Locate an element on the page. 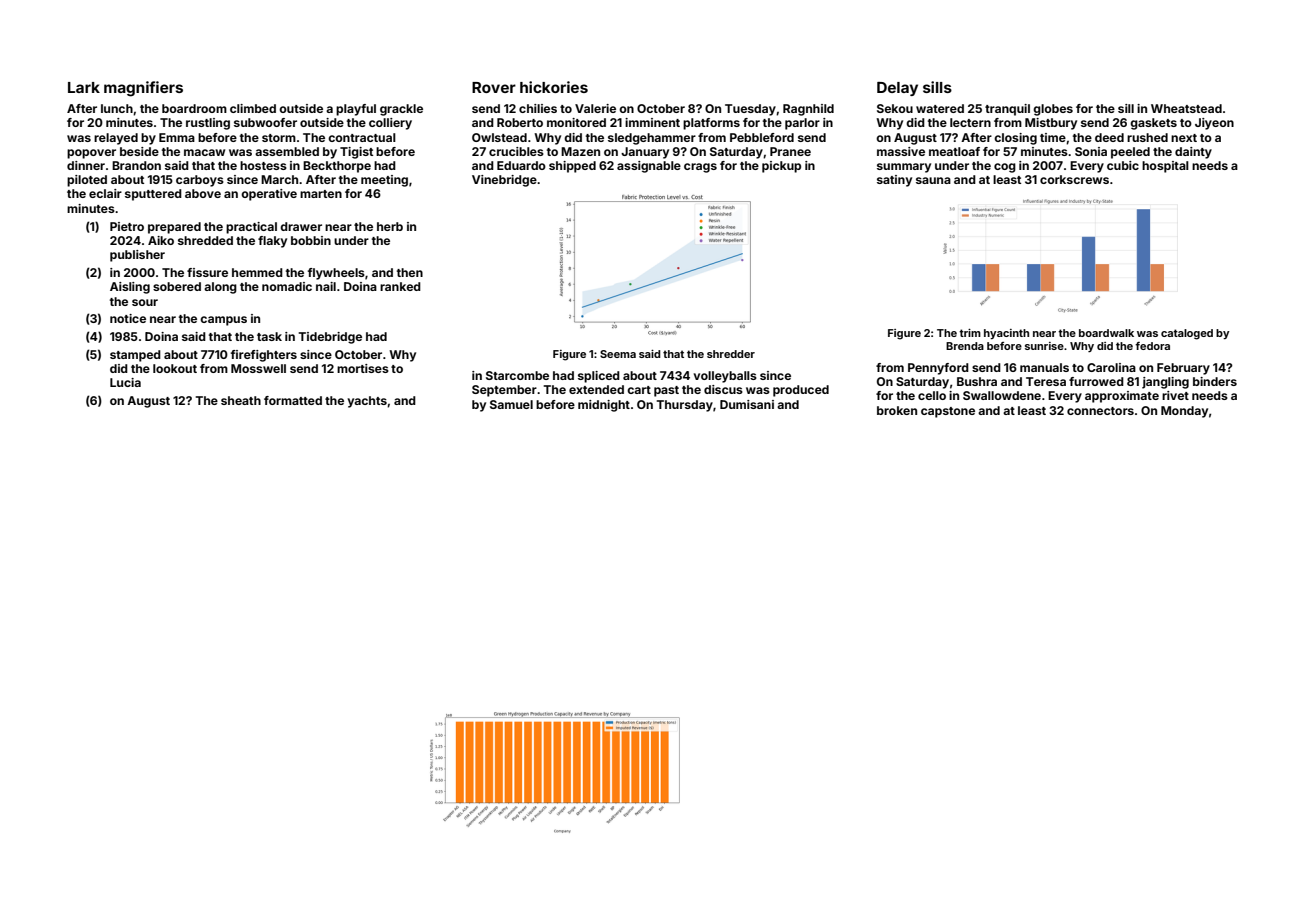  broken is located at coordinates (897, 410).
